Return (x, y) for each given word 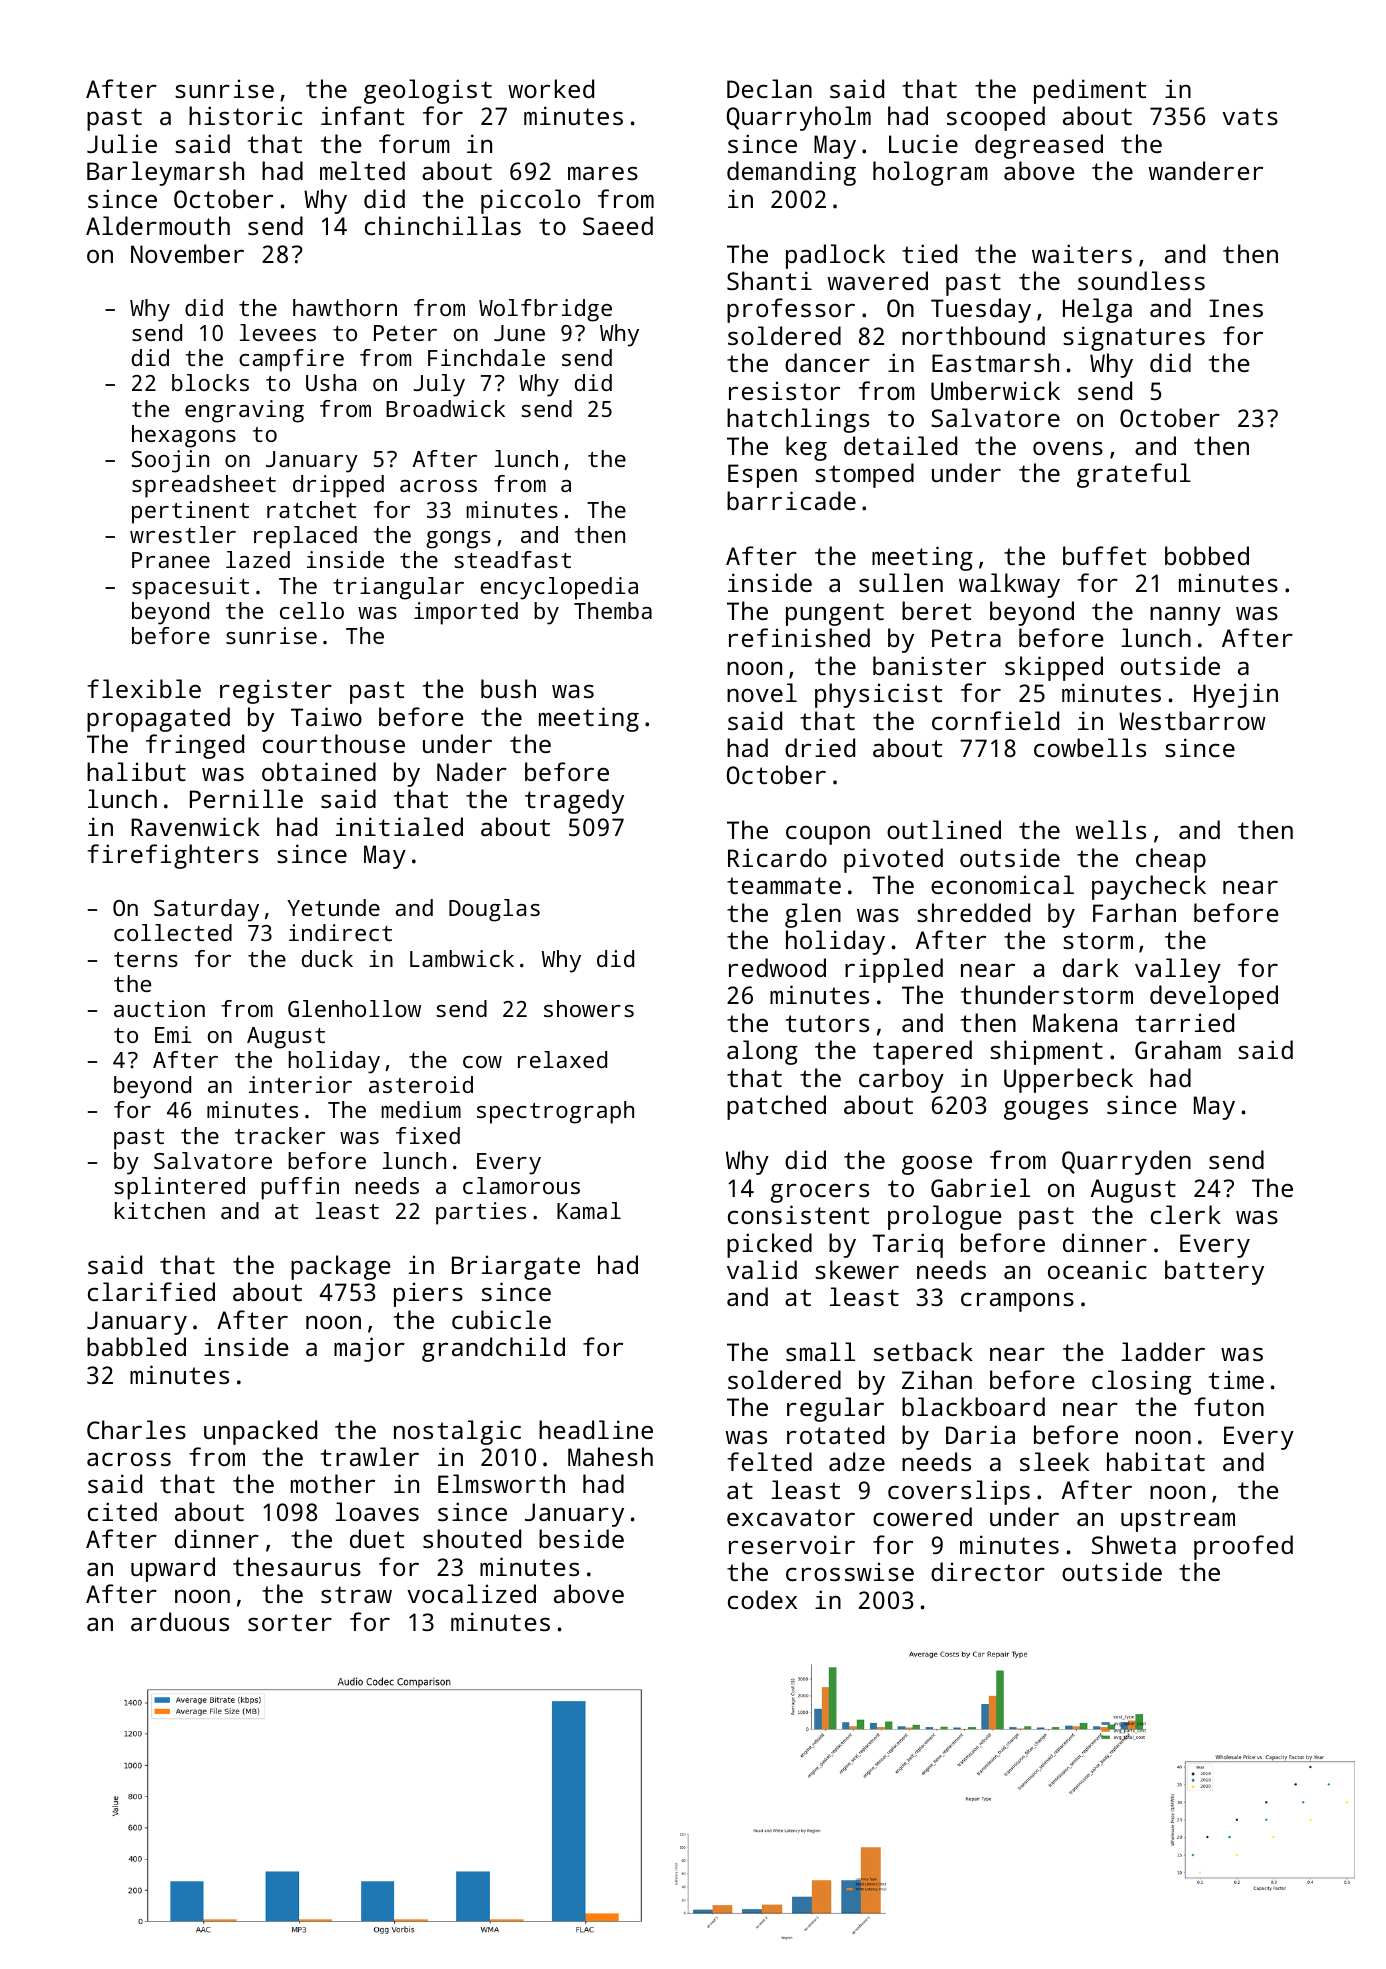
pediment (1090, 91)
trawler (370, 1456)
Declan (769, 88)
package (341, 1267)
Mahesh (610, 1456)
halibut (136, 771)
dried (820, 747)
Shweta (1134, 1544)
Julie (122, 143)
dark (1091, 967)
